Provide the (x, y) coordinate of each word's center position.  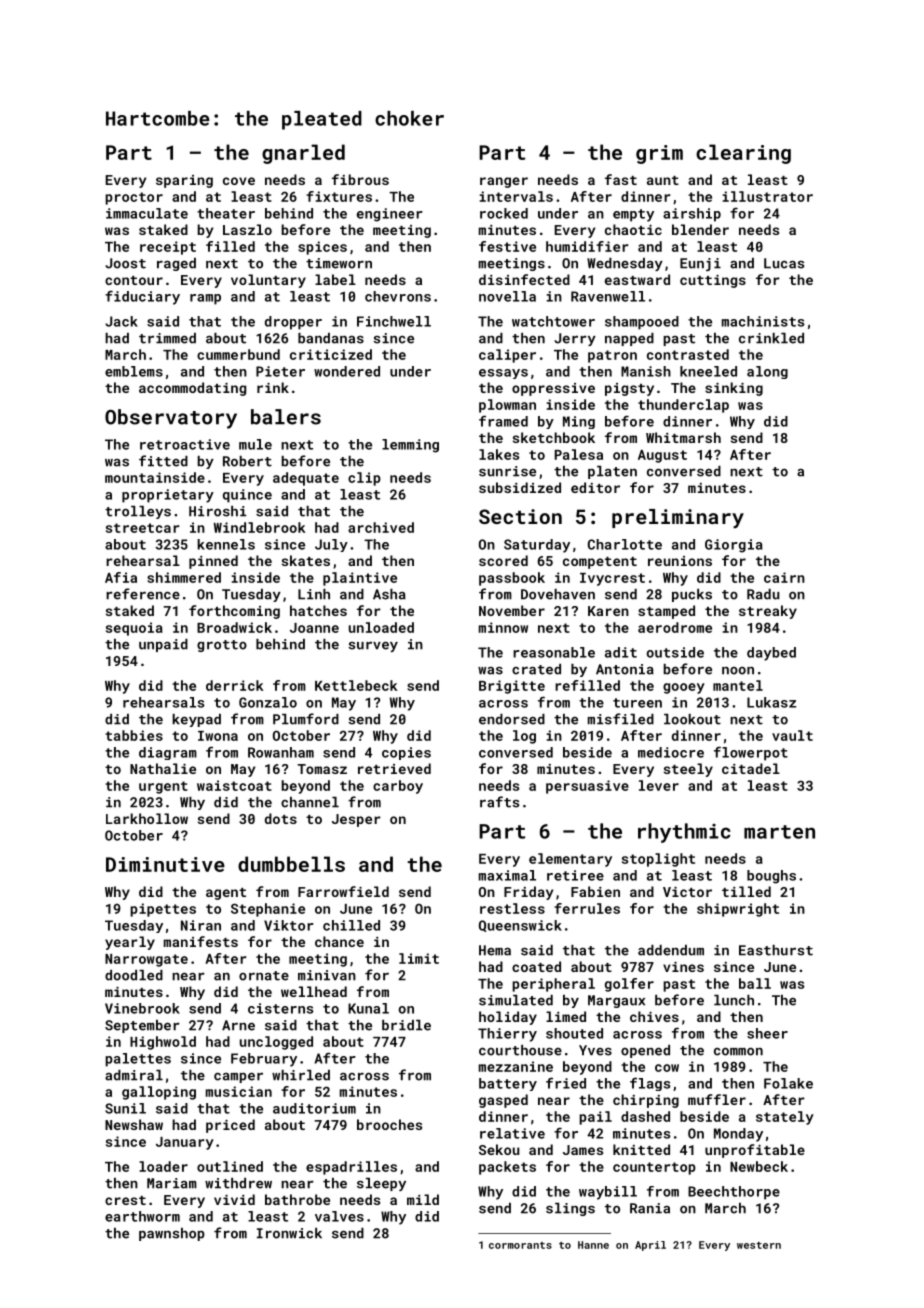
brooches (389, 1124)
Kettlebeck (356, 685)
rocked (504, 213)
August (662, 456)
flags (650, 1084)
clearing (743, 154)
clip (364, 479)
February (264, 1060)
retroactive (185, 444)
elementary (570, 860)
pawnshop (172, 1234)
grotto (222, 646)
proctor (134, 198)
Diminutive (165, 864)
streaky (768, 612)
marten (779, 832)
